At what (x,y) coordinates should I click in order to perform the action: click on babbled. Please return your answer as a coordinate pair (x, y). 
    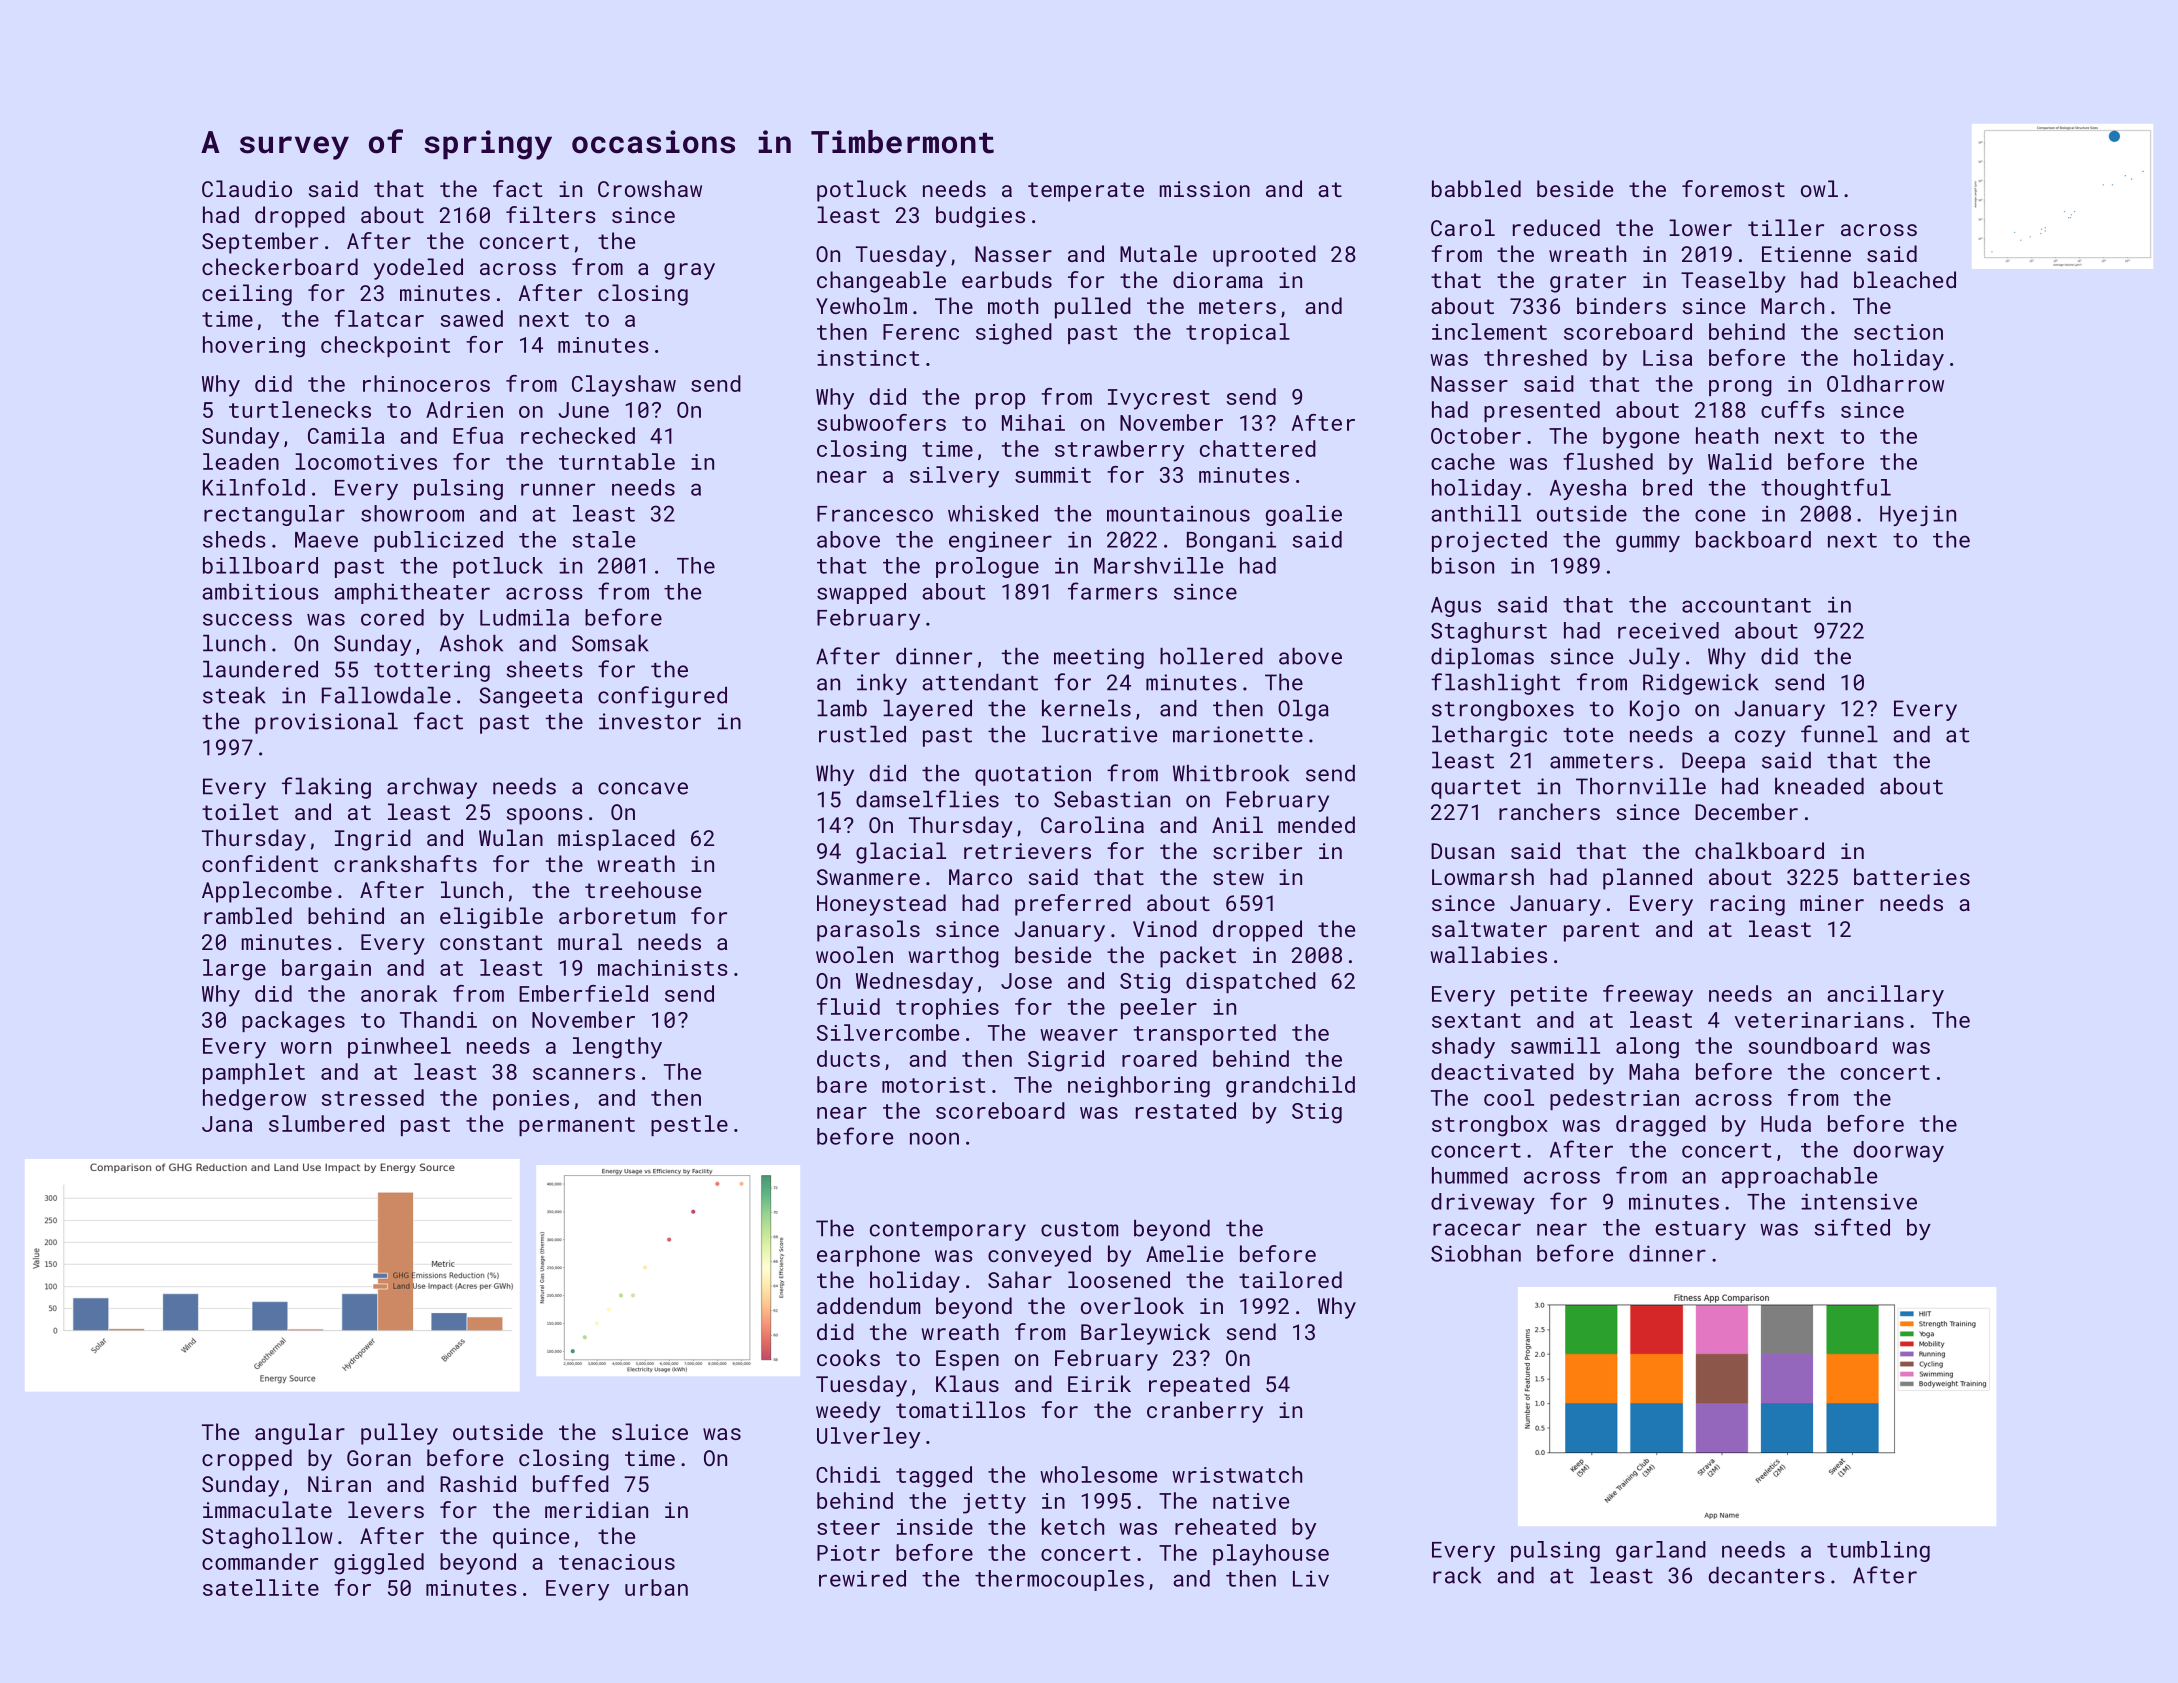
    Looking at the image, I should click on (1476, 188).
